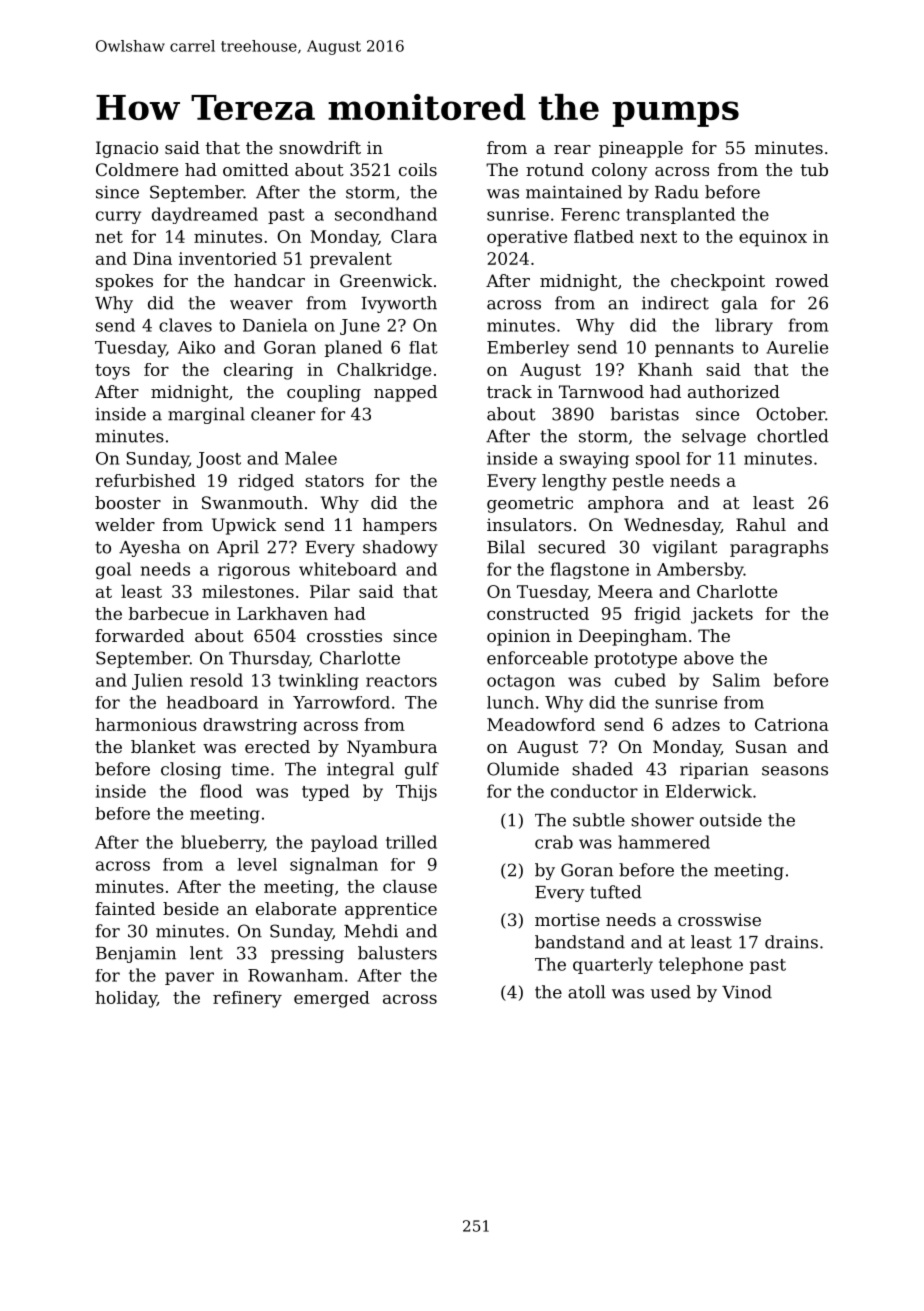  Describe the element at coordinates (256, 169) in the page. I see `omitted` at that location.
